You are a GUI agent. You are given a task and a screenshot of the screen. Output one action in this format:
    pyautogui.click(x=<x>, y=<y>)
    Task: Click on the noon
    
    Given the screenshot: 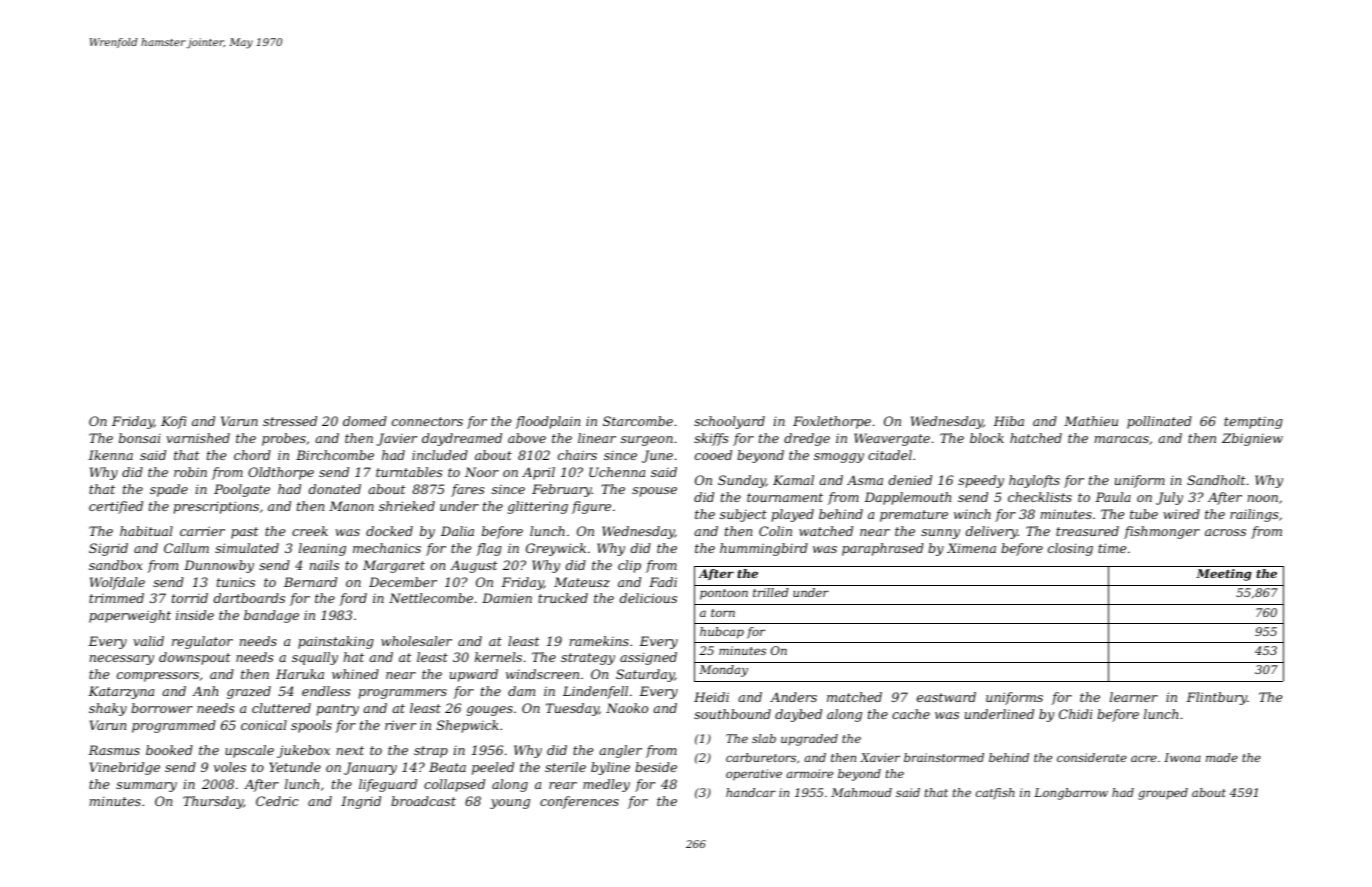 What is the action you would take?
    pyautogui.click(x=1263, y=498)
